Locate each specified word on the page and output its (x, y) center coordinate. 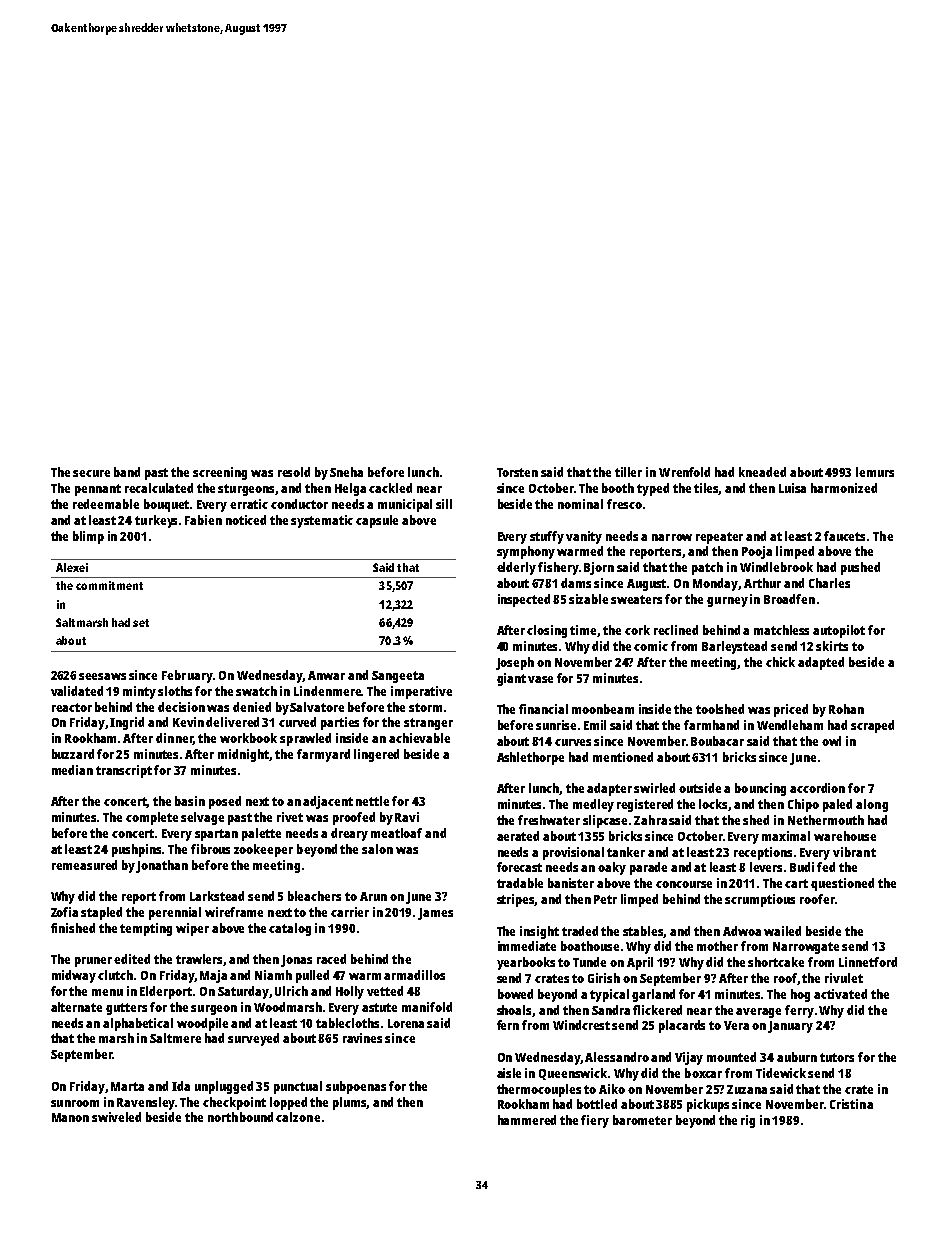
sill (444, 504)
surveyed (253, 1039)
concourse (684, 884)
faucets (844, 536)
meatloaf (396, 833)
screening (220, 473)
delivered (232, 722)
